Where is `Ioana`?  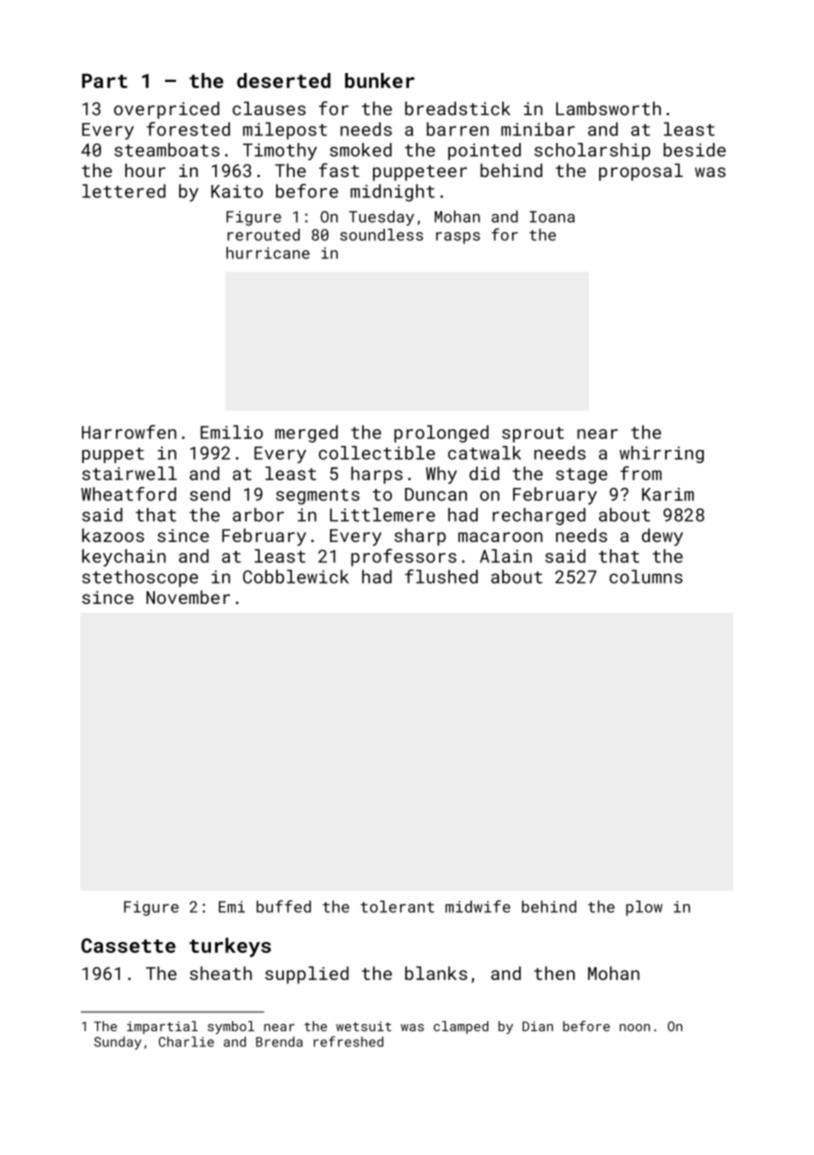 Ioana is located at coordinates (552, 217).
